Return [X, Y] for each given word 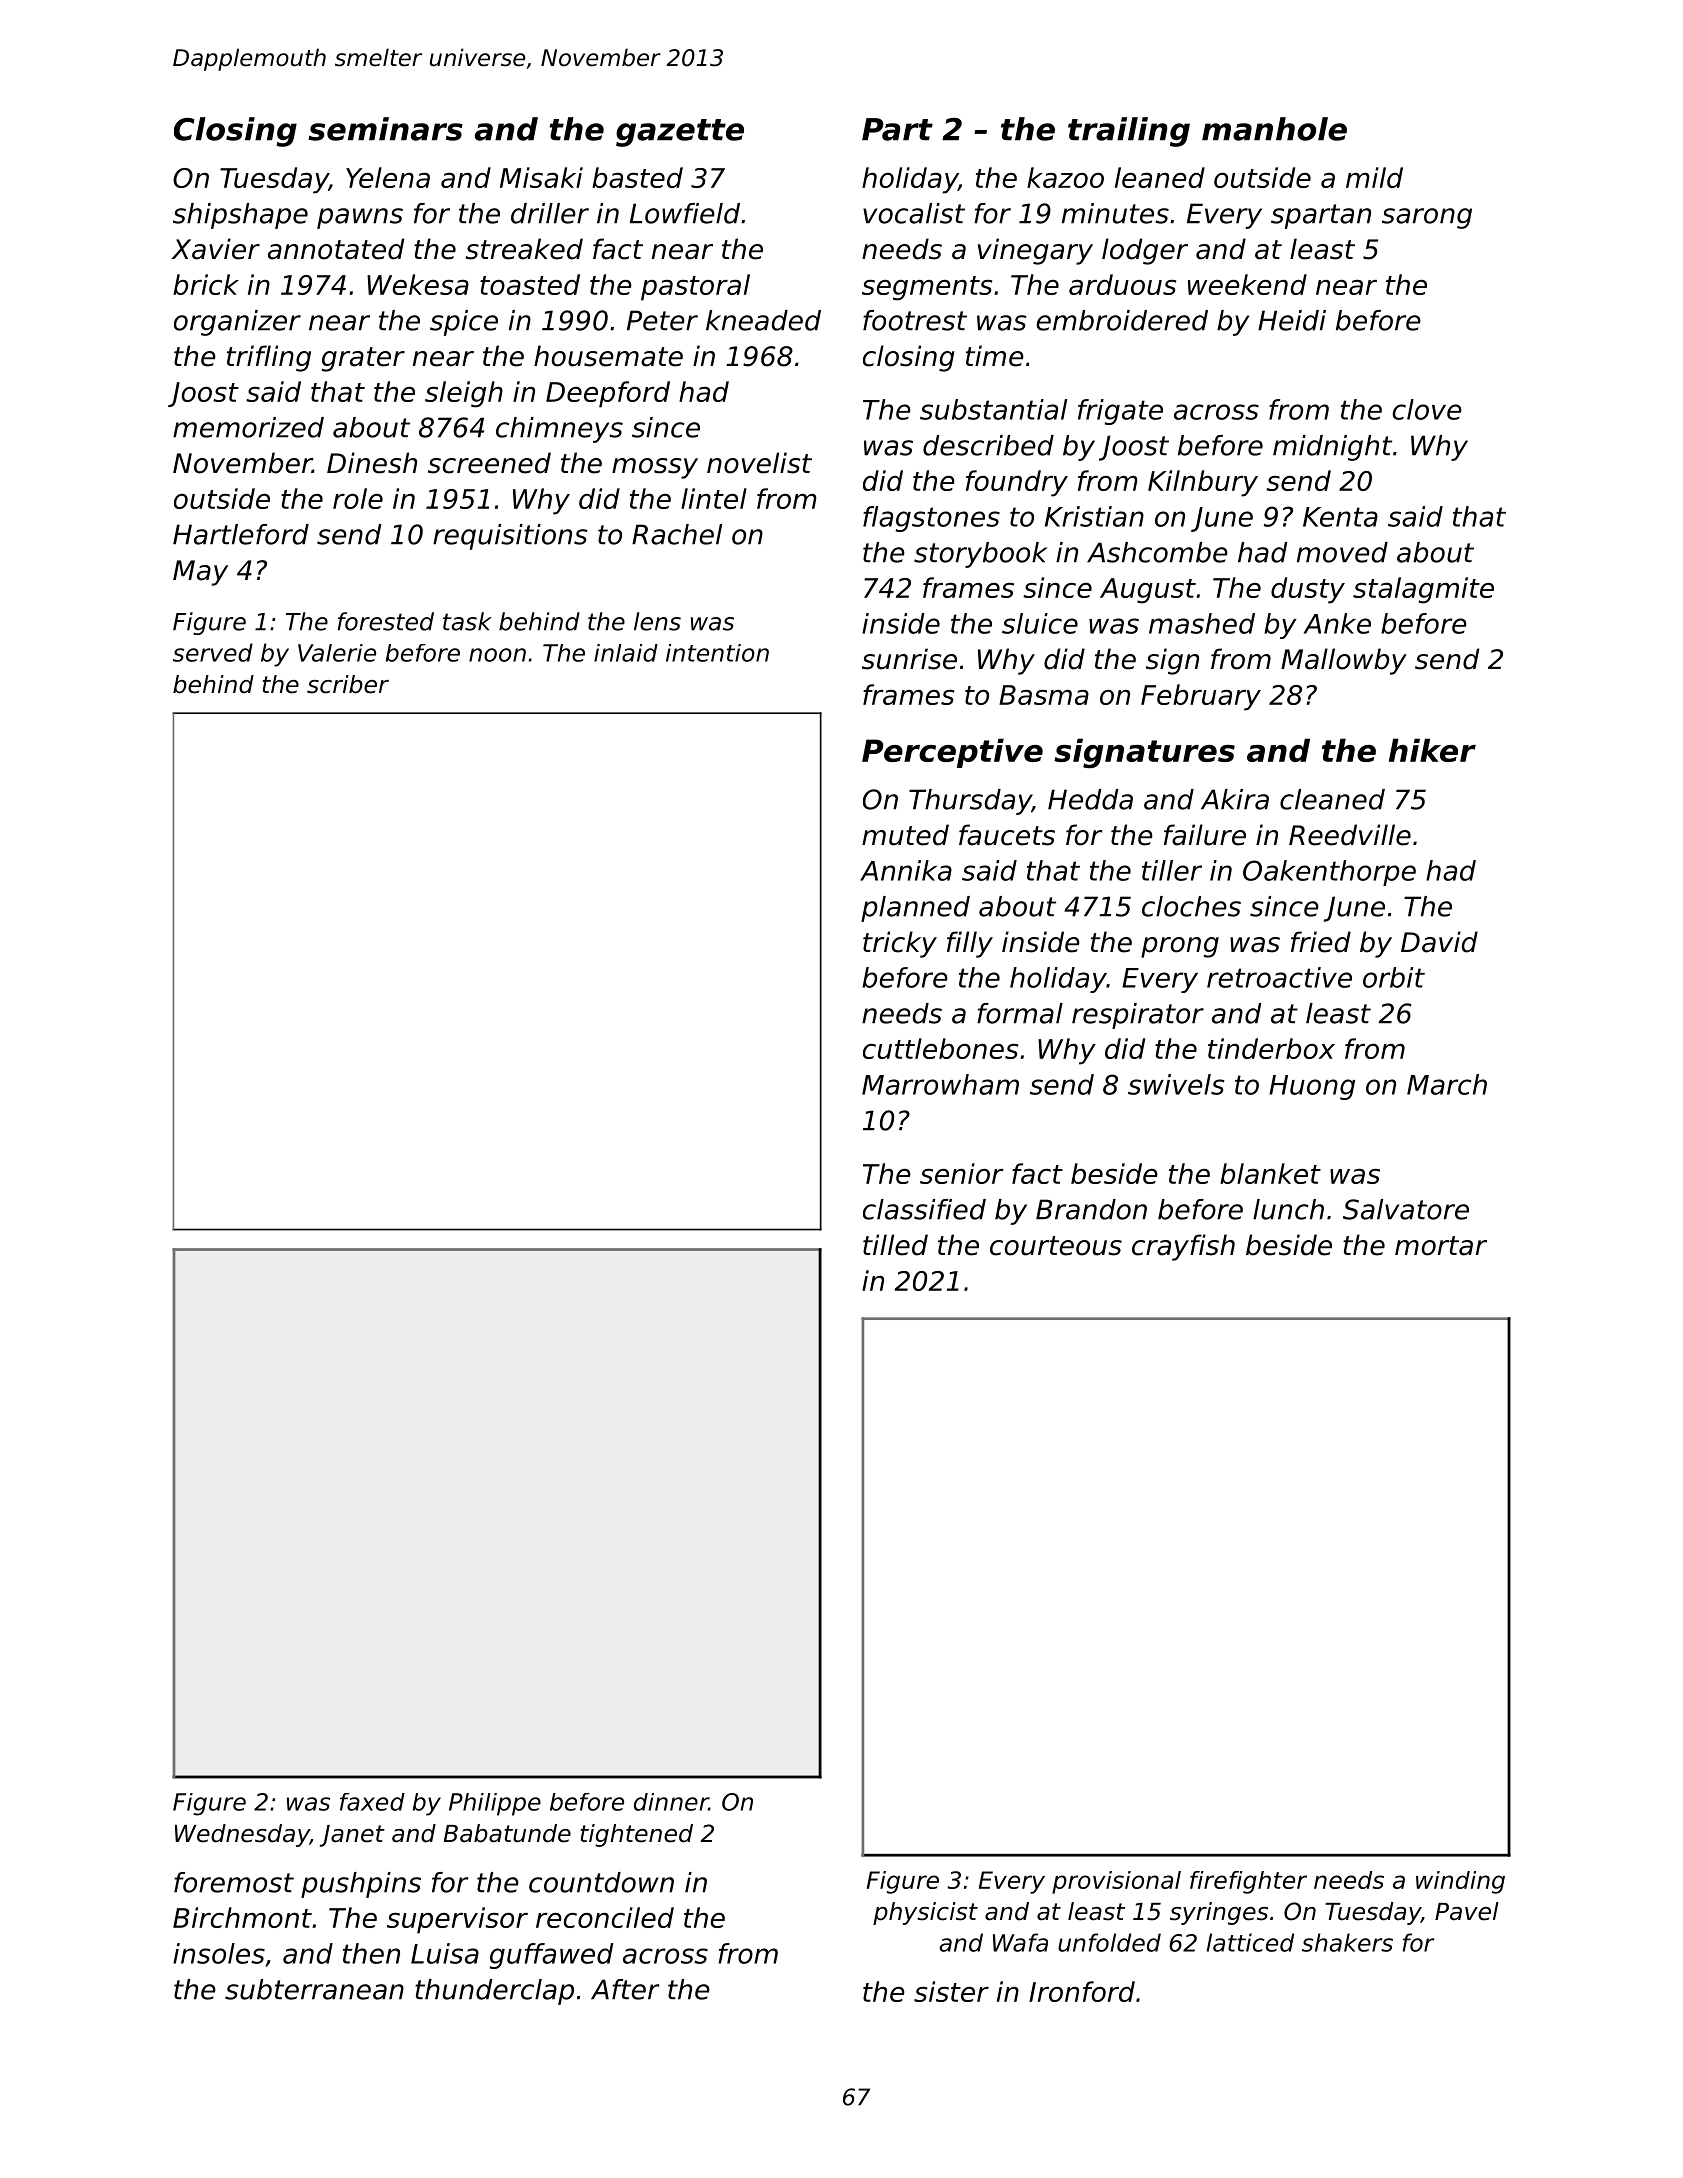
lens [657, 621]
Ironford [1082, 1991]
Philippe [495, 1804]
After [625, 1989]
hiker [1432, 750]
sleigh [464, 394]
